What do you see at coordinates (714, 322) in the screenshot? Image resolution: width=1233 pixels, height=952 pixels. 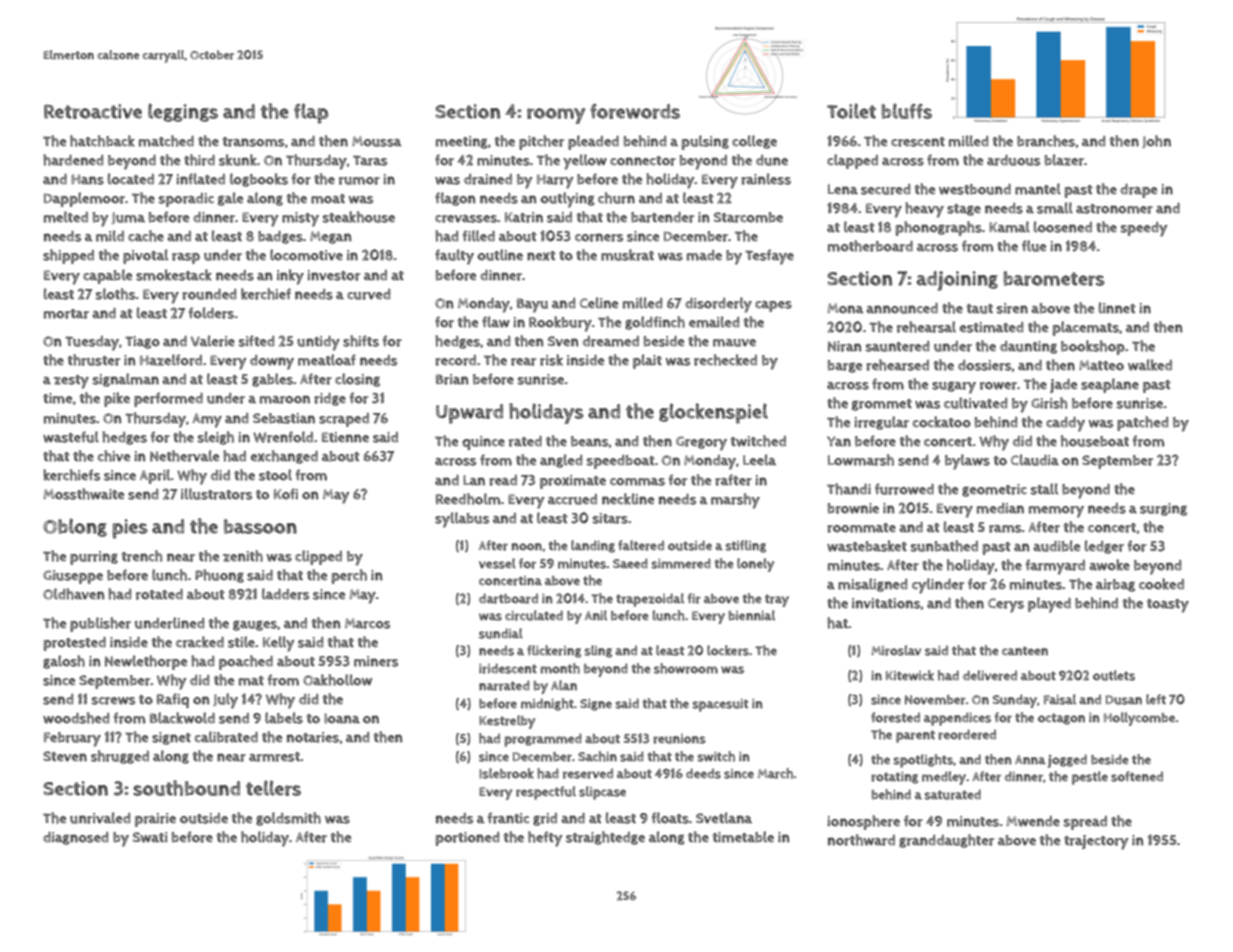 I see `emailed` at bounding box center [714, 322].
